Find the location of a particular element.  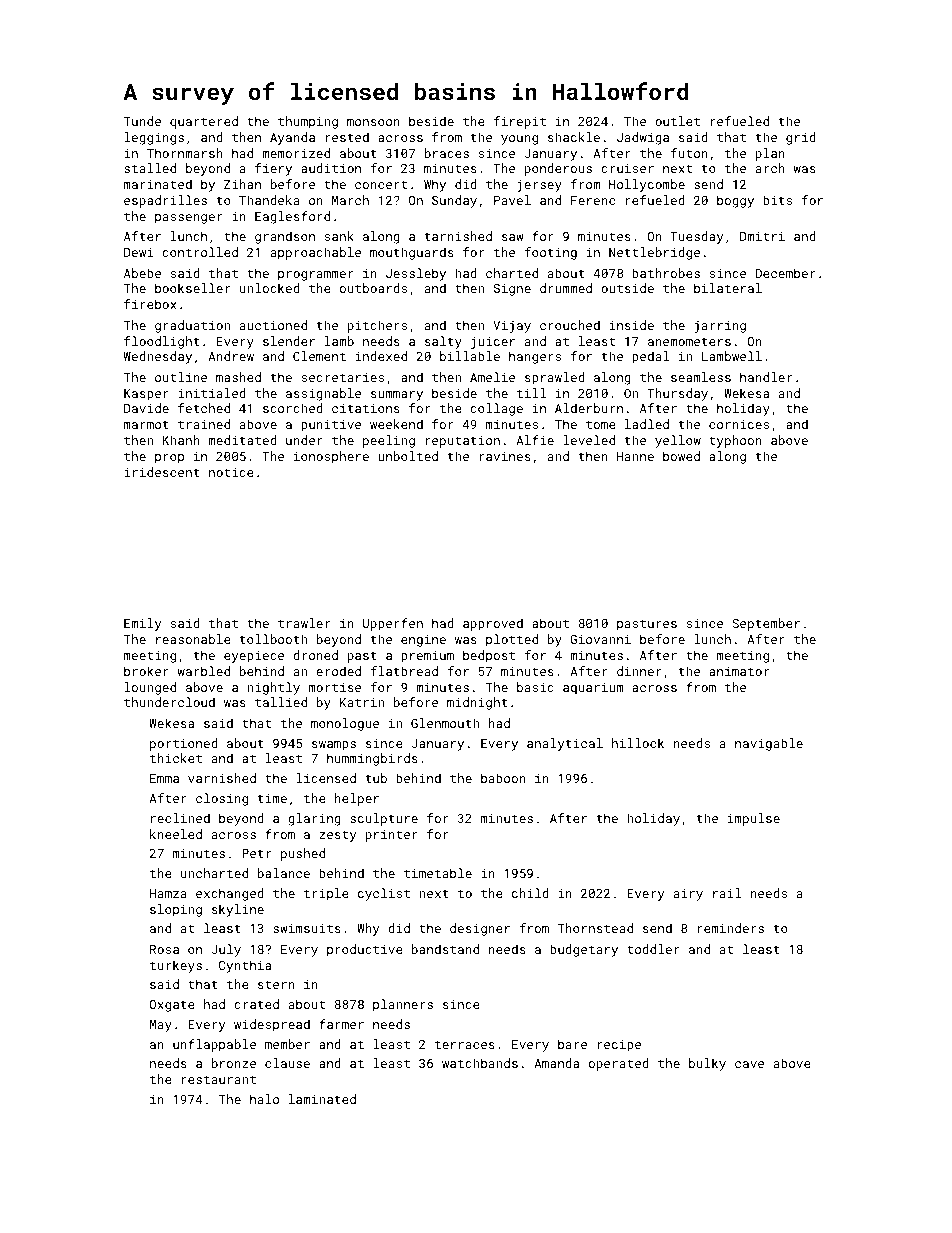

grid is located at coordinates (801, 138).
